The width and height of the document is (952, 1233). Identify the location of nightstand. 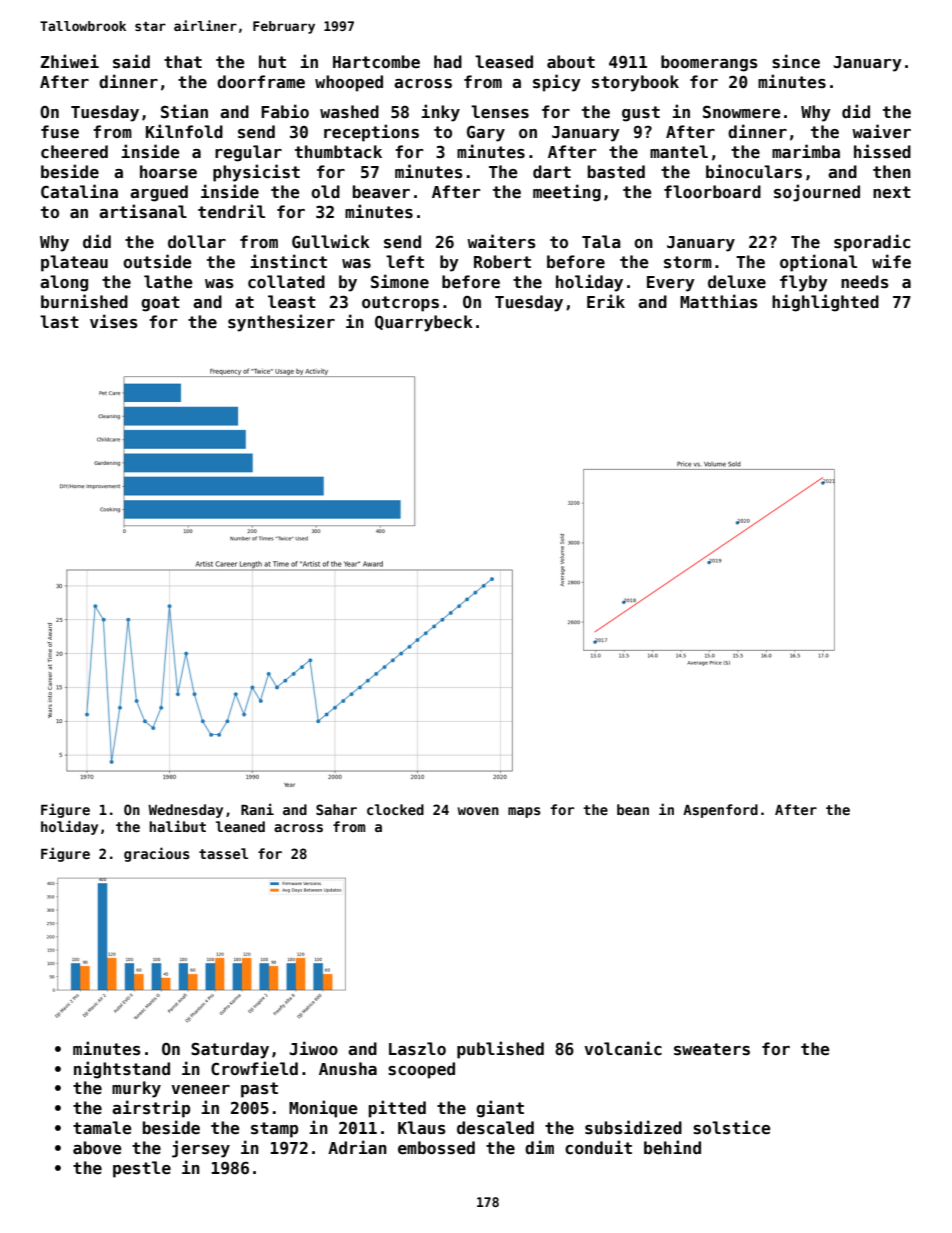
(122, 1070).
